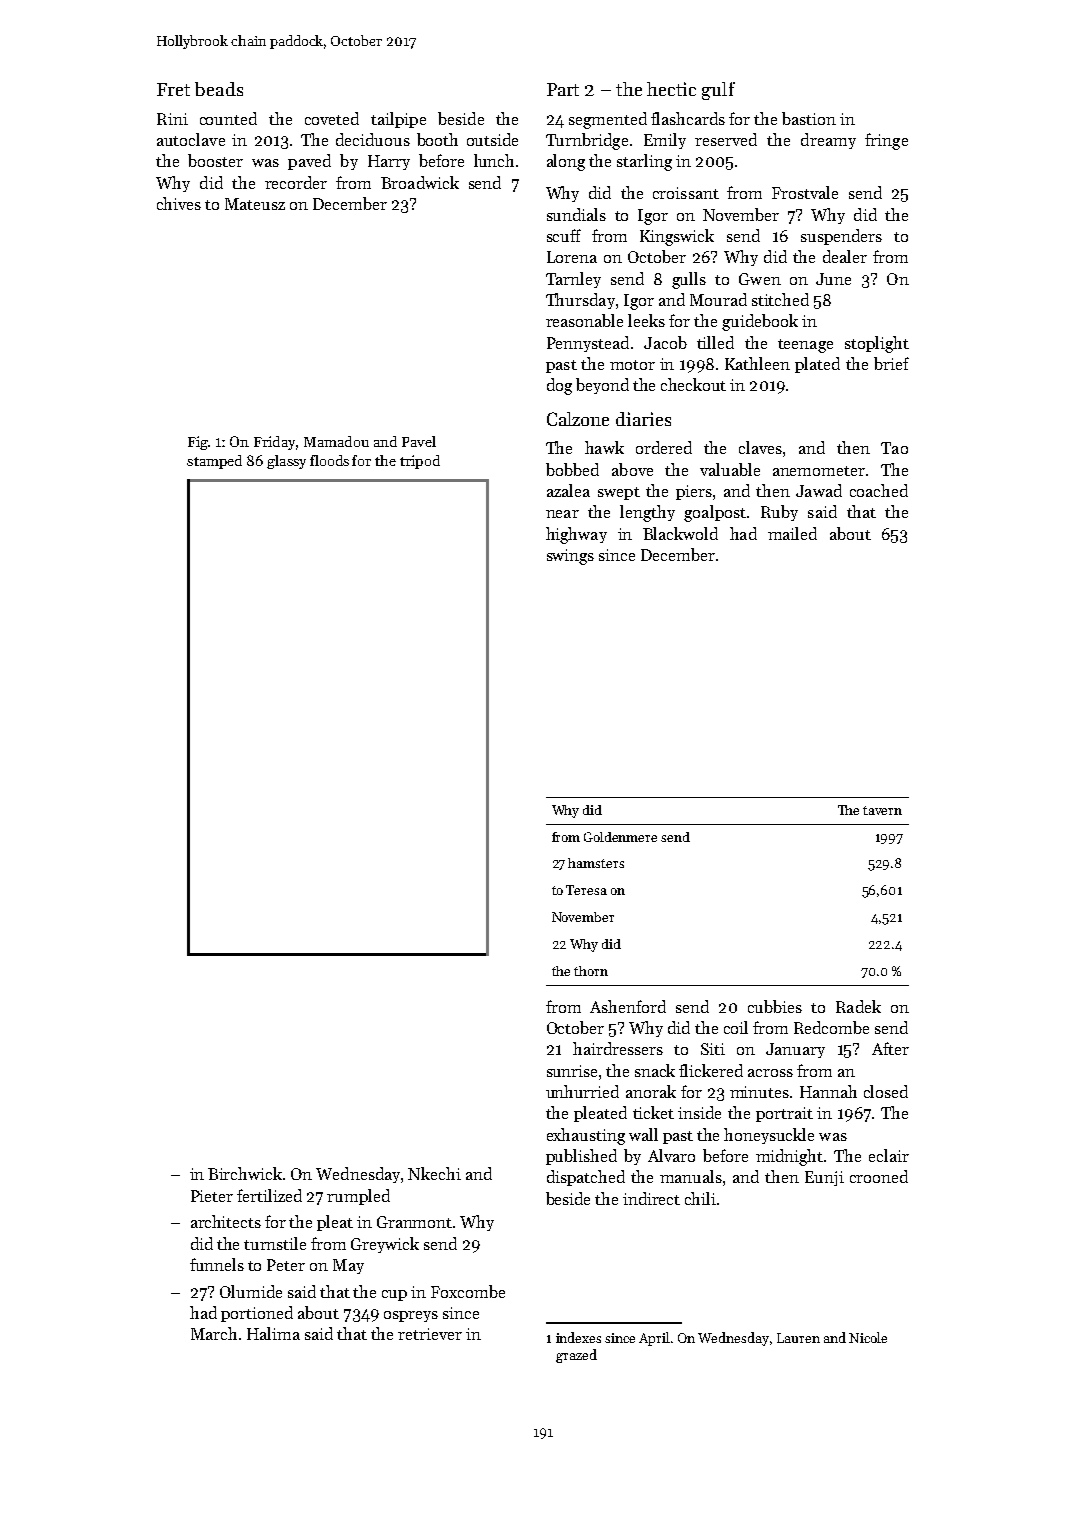  Describe the element at coordinates (890, 1048) in the screenshot. I see `After` at that location.
